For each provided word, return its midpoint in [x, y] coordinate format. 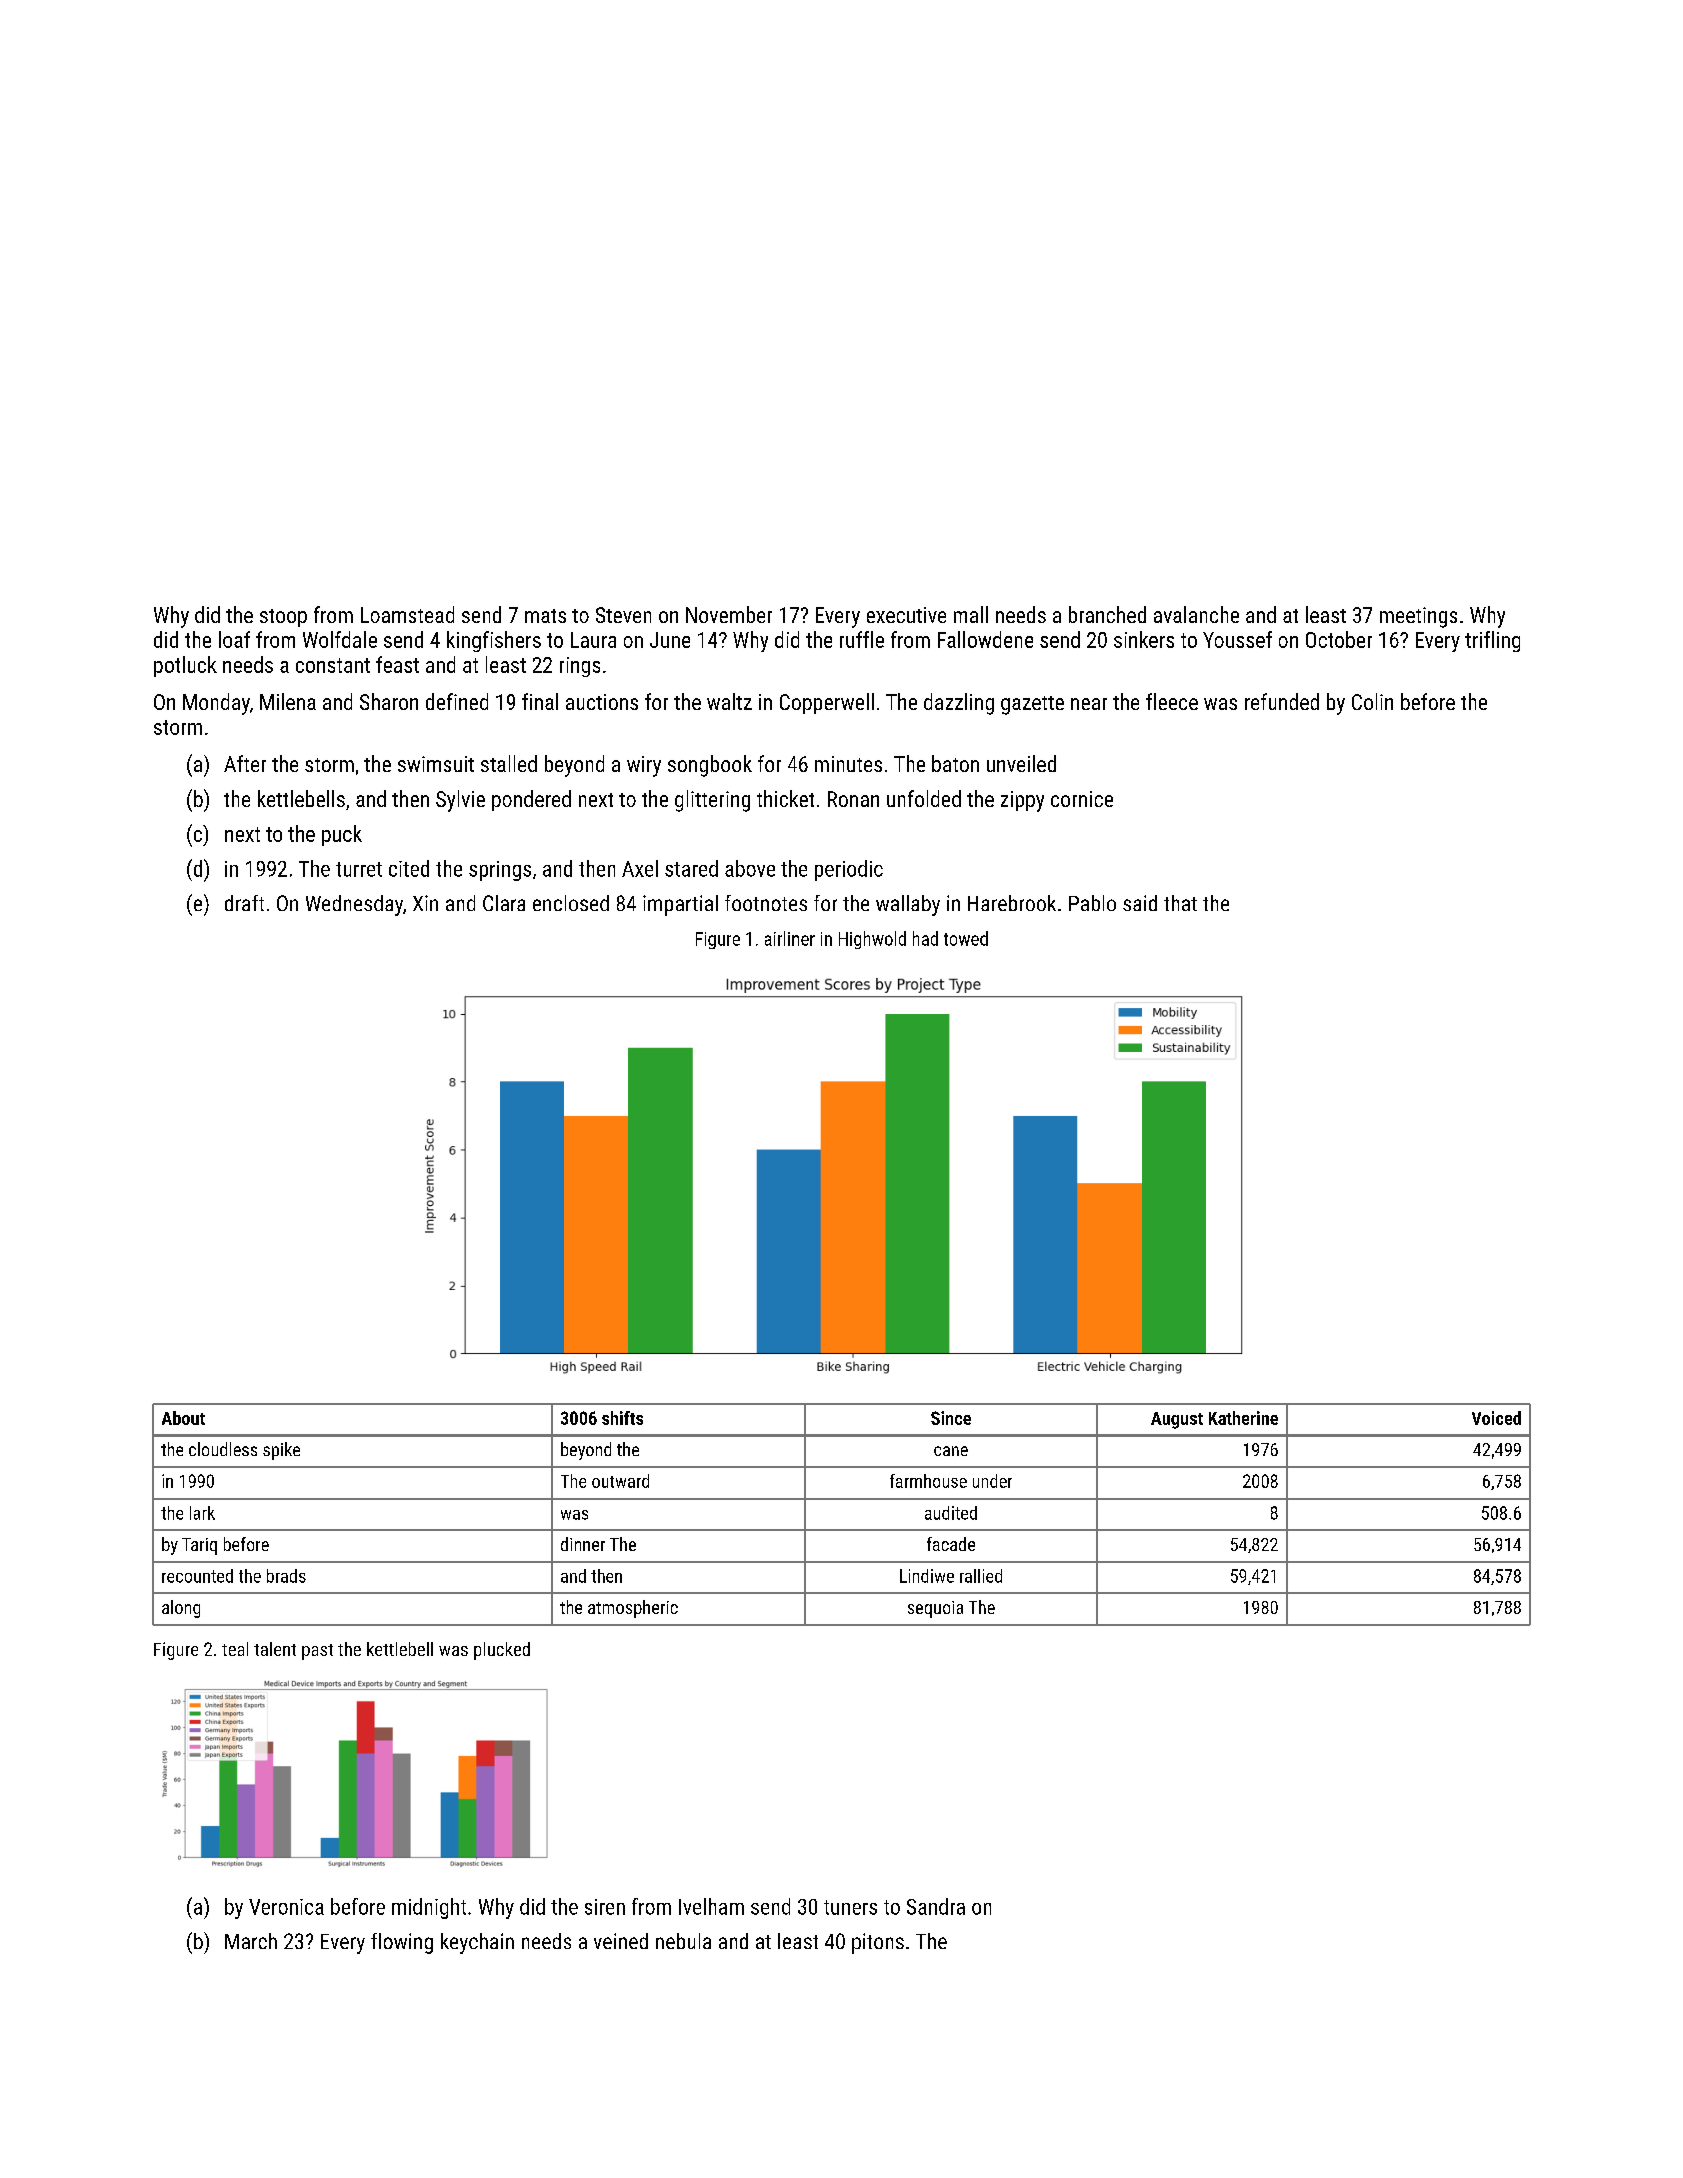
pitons [878, 1943]
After [245, 763]
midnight [429, 1908]
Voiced [1496, 1418]
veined [621, 1941]
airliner [790, 938]
